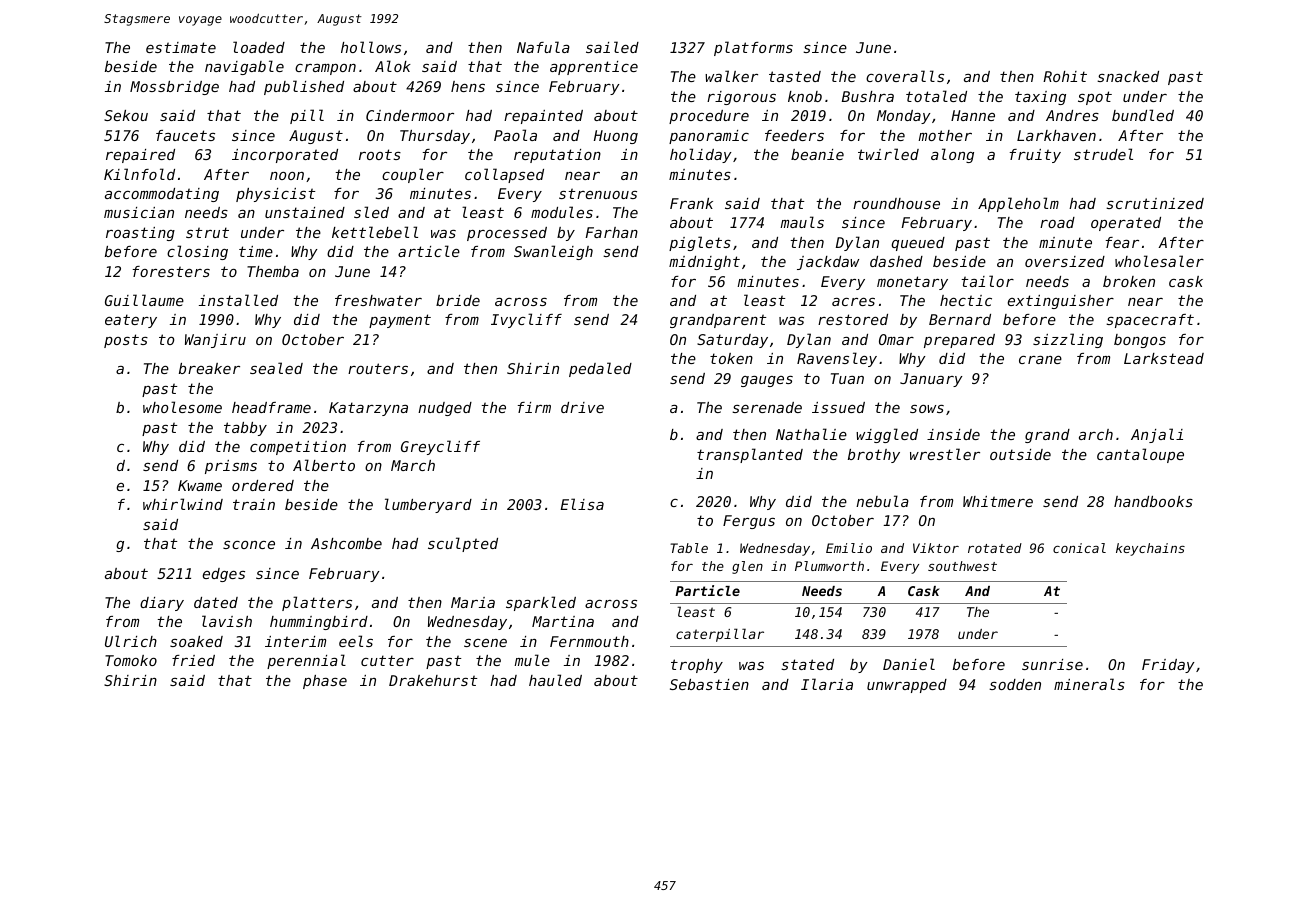 The height and width of the image is (924, 1308). What do you see at coordinates (905, 76) in the image?
I see `coveralls` at bounding box center [905, 76].
